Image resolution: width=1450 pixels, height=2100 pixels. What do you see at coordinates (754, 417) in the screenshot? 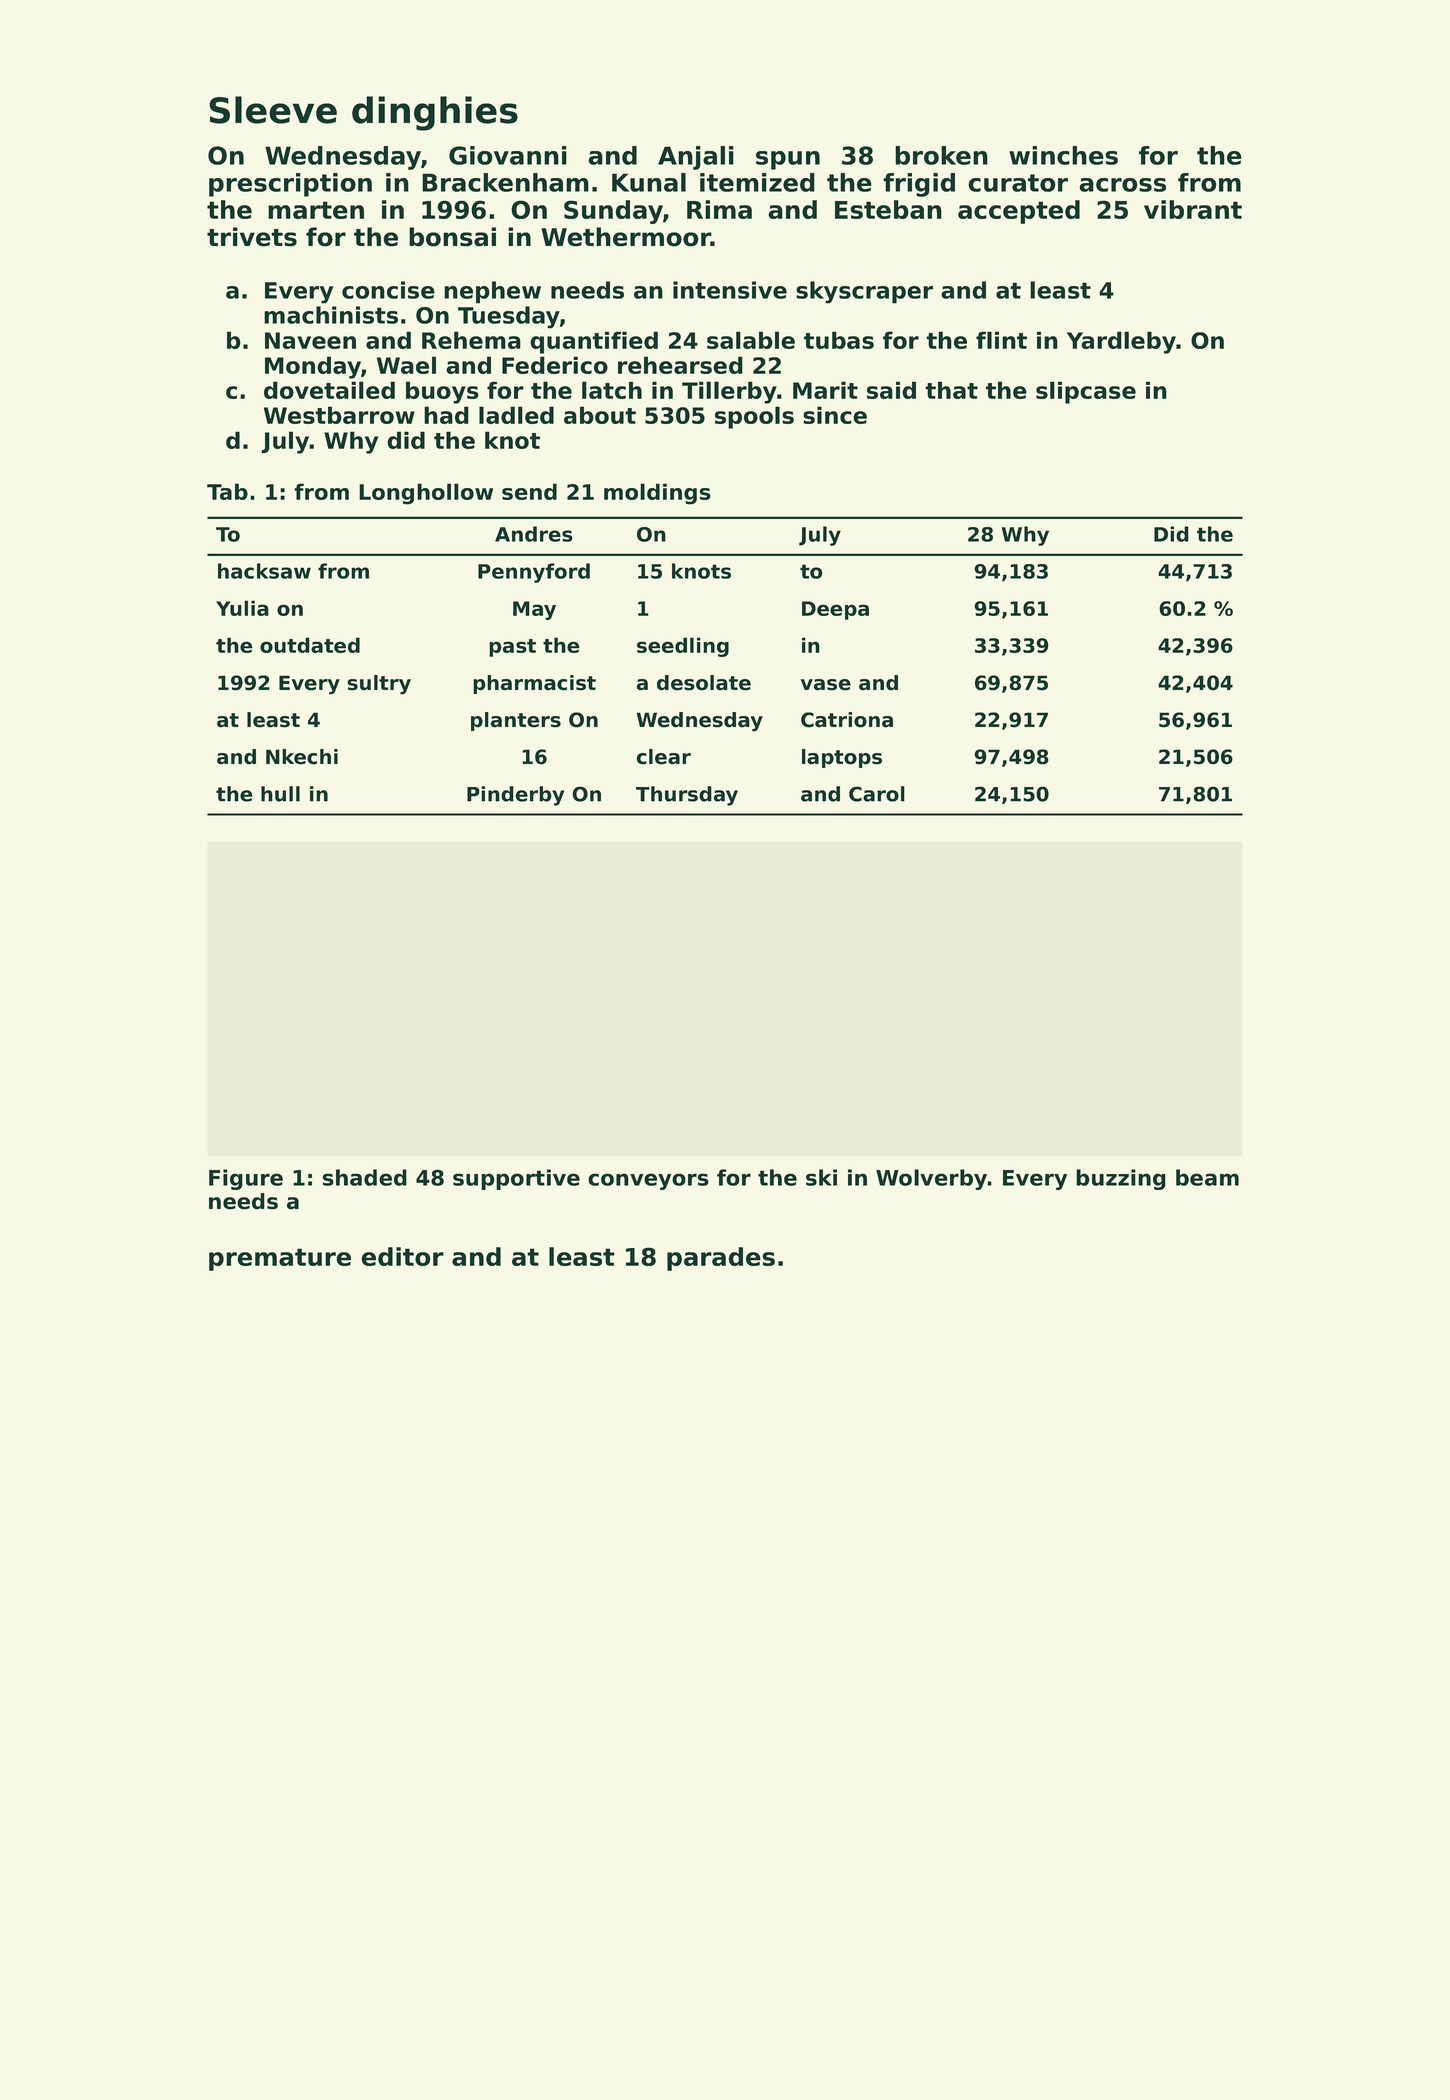
I see `spools` at bounding box center [754, 417].
